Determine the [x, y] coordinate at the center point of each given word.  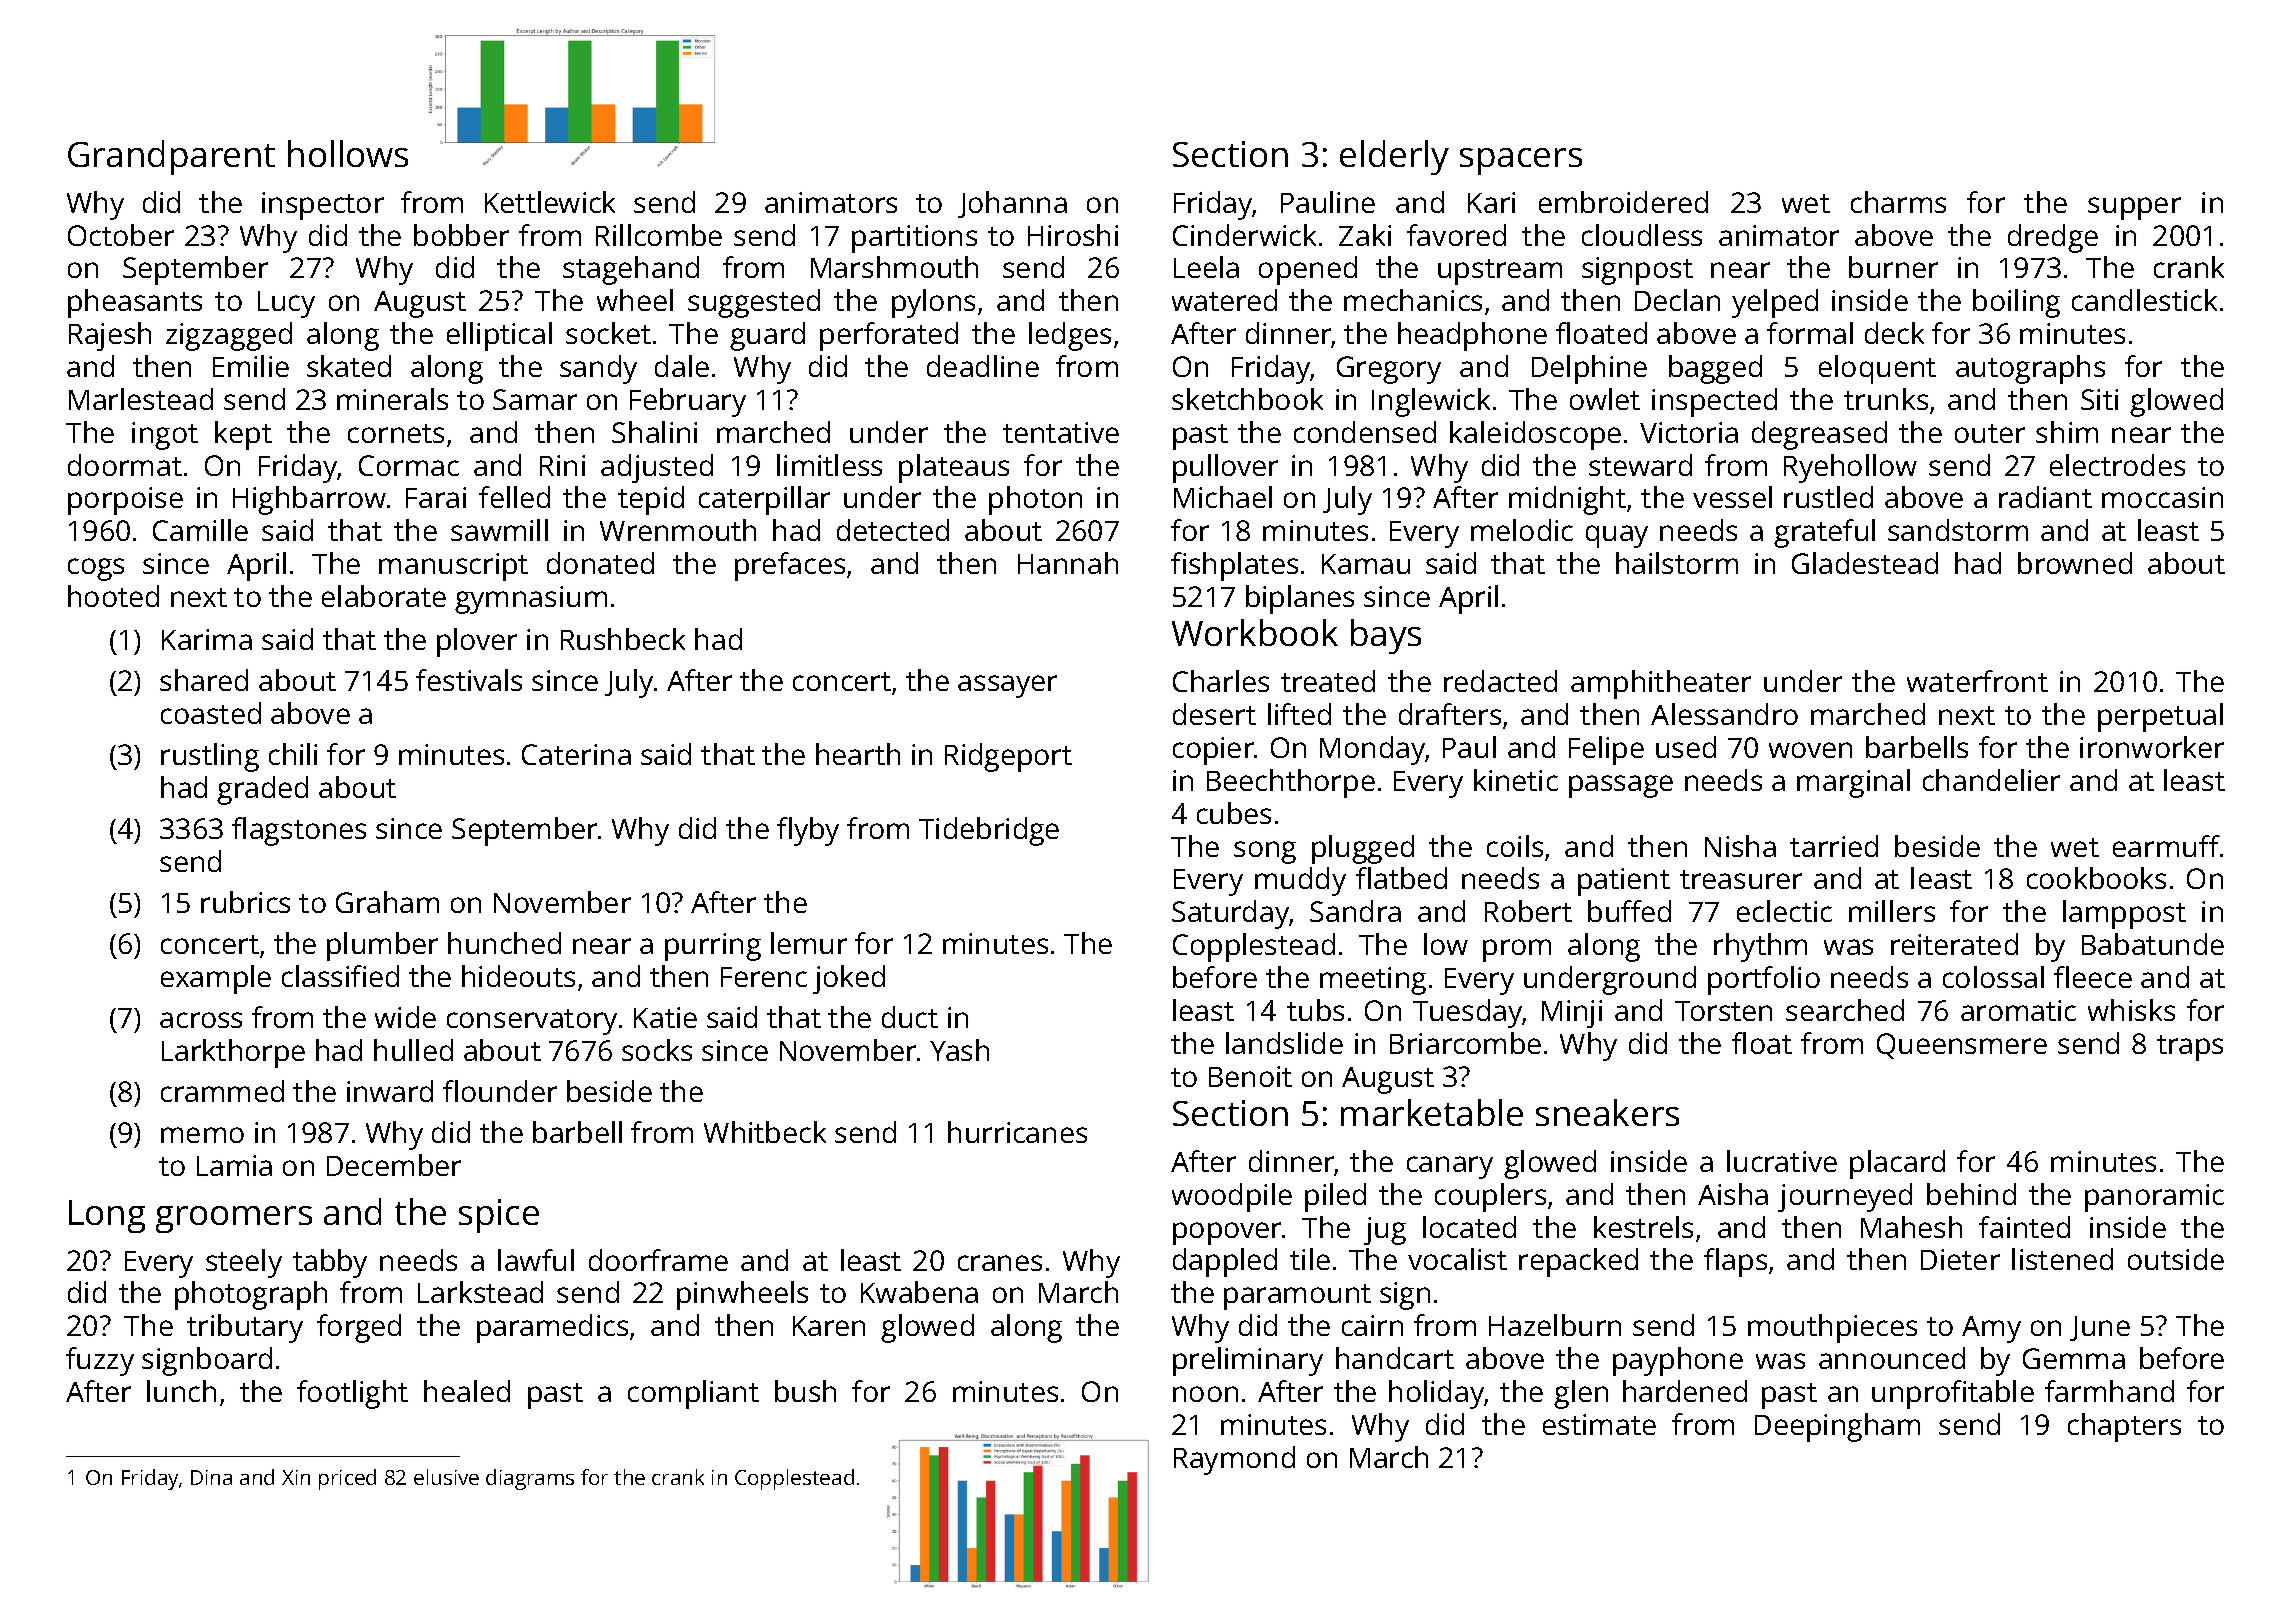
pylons [933, 303]
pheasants [135, 303]
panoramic [2154, 1198]
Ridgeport [1008, 757]
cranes [1000, 1263]
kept [243, 435]
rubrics [245, 902]
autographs [2030, 369]
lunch [181, 1391]
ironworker [2152, 747]
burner [1893, 267]
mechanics [1413, 300]
